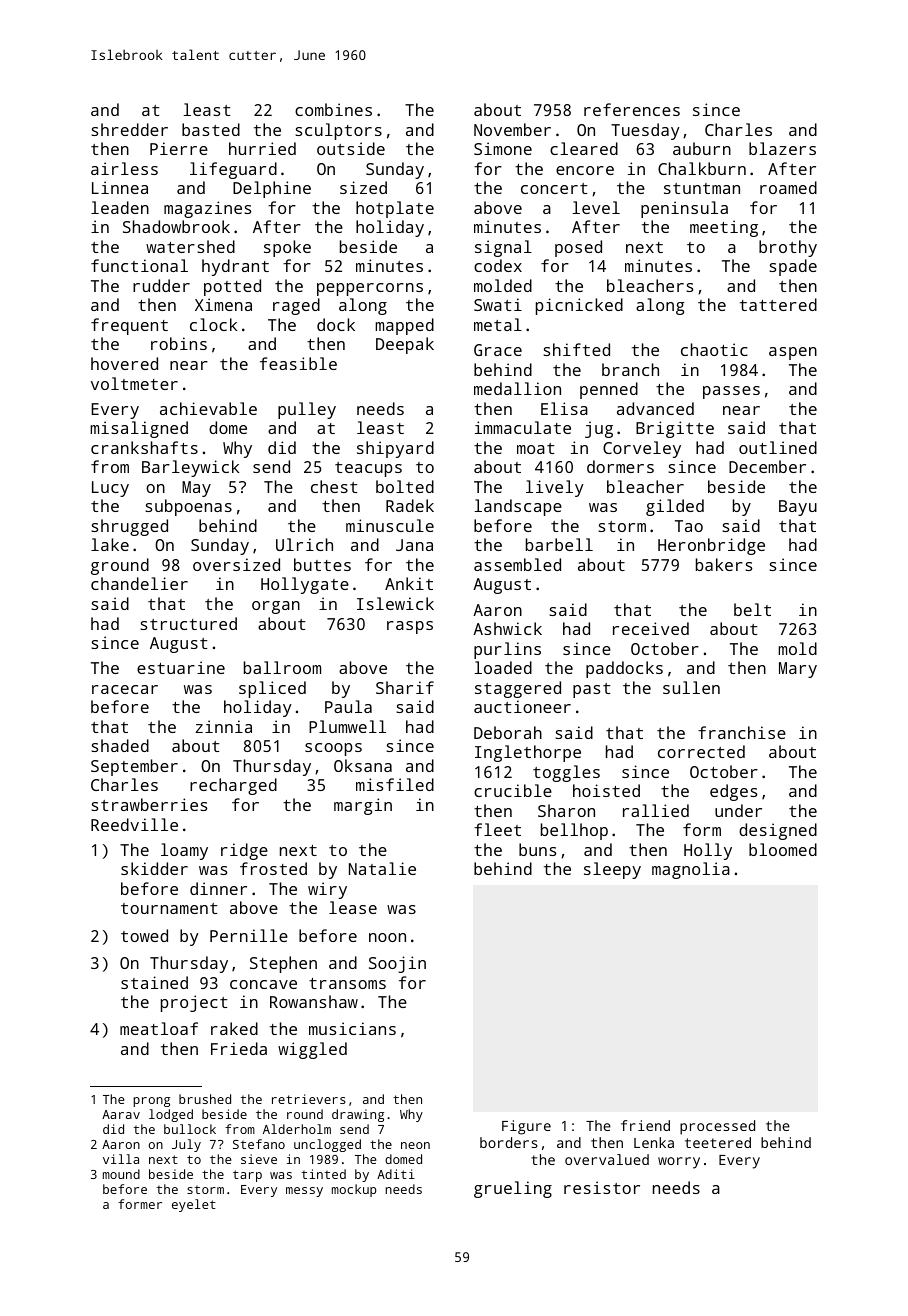 The width and height of the image is (908, 1316). Describe the element at coordinates (395, 449) in the image. I see `shipyard` at that location.
